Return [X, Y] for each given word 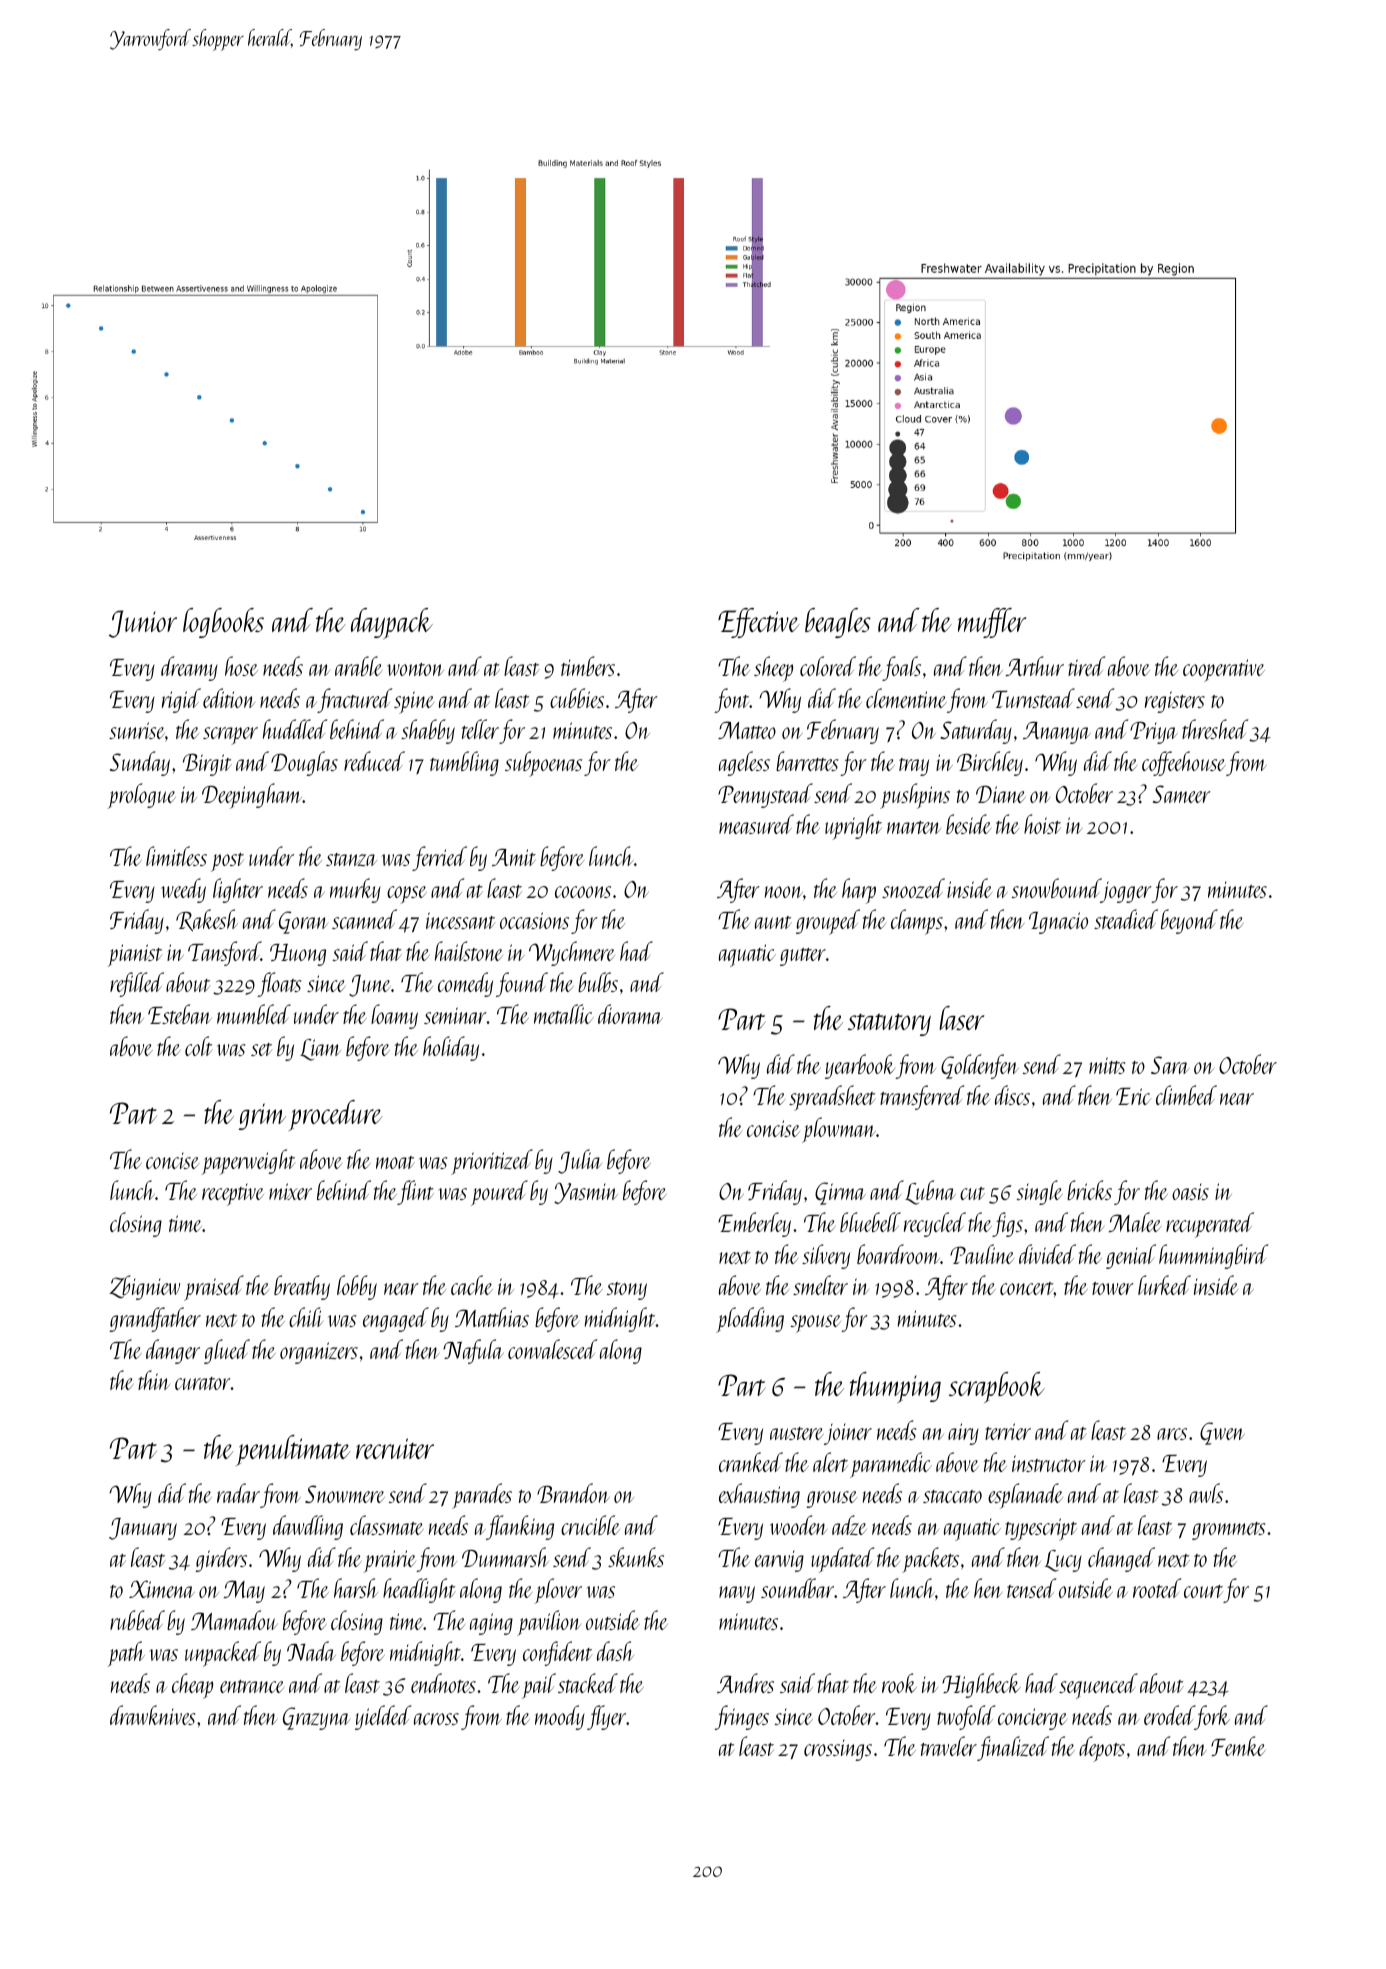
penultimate [293, 1450]
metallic [564, 1014]
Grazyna [316, 1718]
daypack [392, 623]
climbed [1186, 1095]
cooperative [1224, 670]
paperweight [248, 1162]
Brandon [573, 1493]
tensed [1031, 1588]
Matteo [747, 730]
